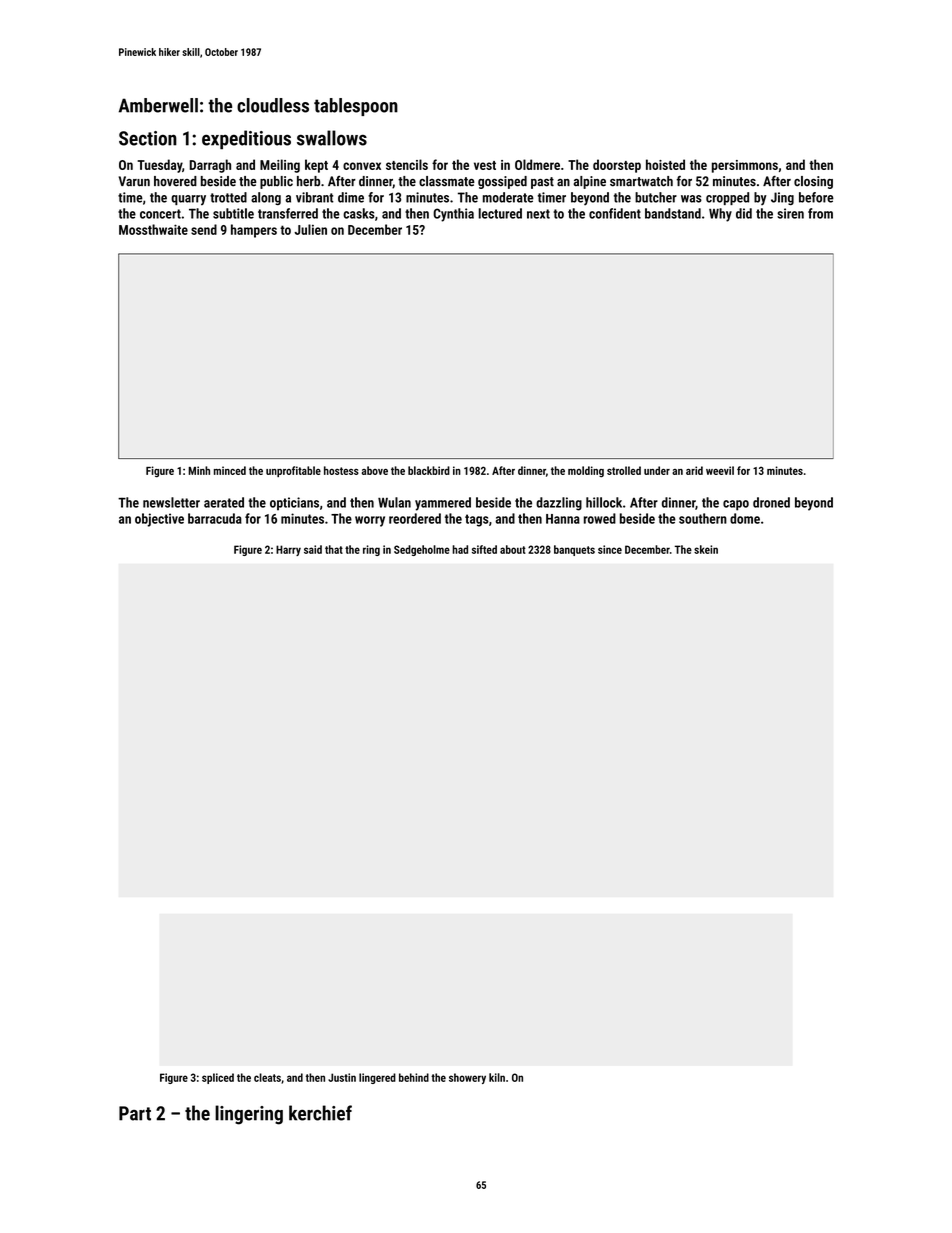  What do you see at coordinates (159, 166) in the image?
I see `Tuesday` at bounding box center [159, 166].
